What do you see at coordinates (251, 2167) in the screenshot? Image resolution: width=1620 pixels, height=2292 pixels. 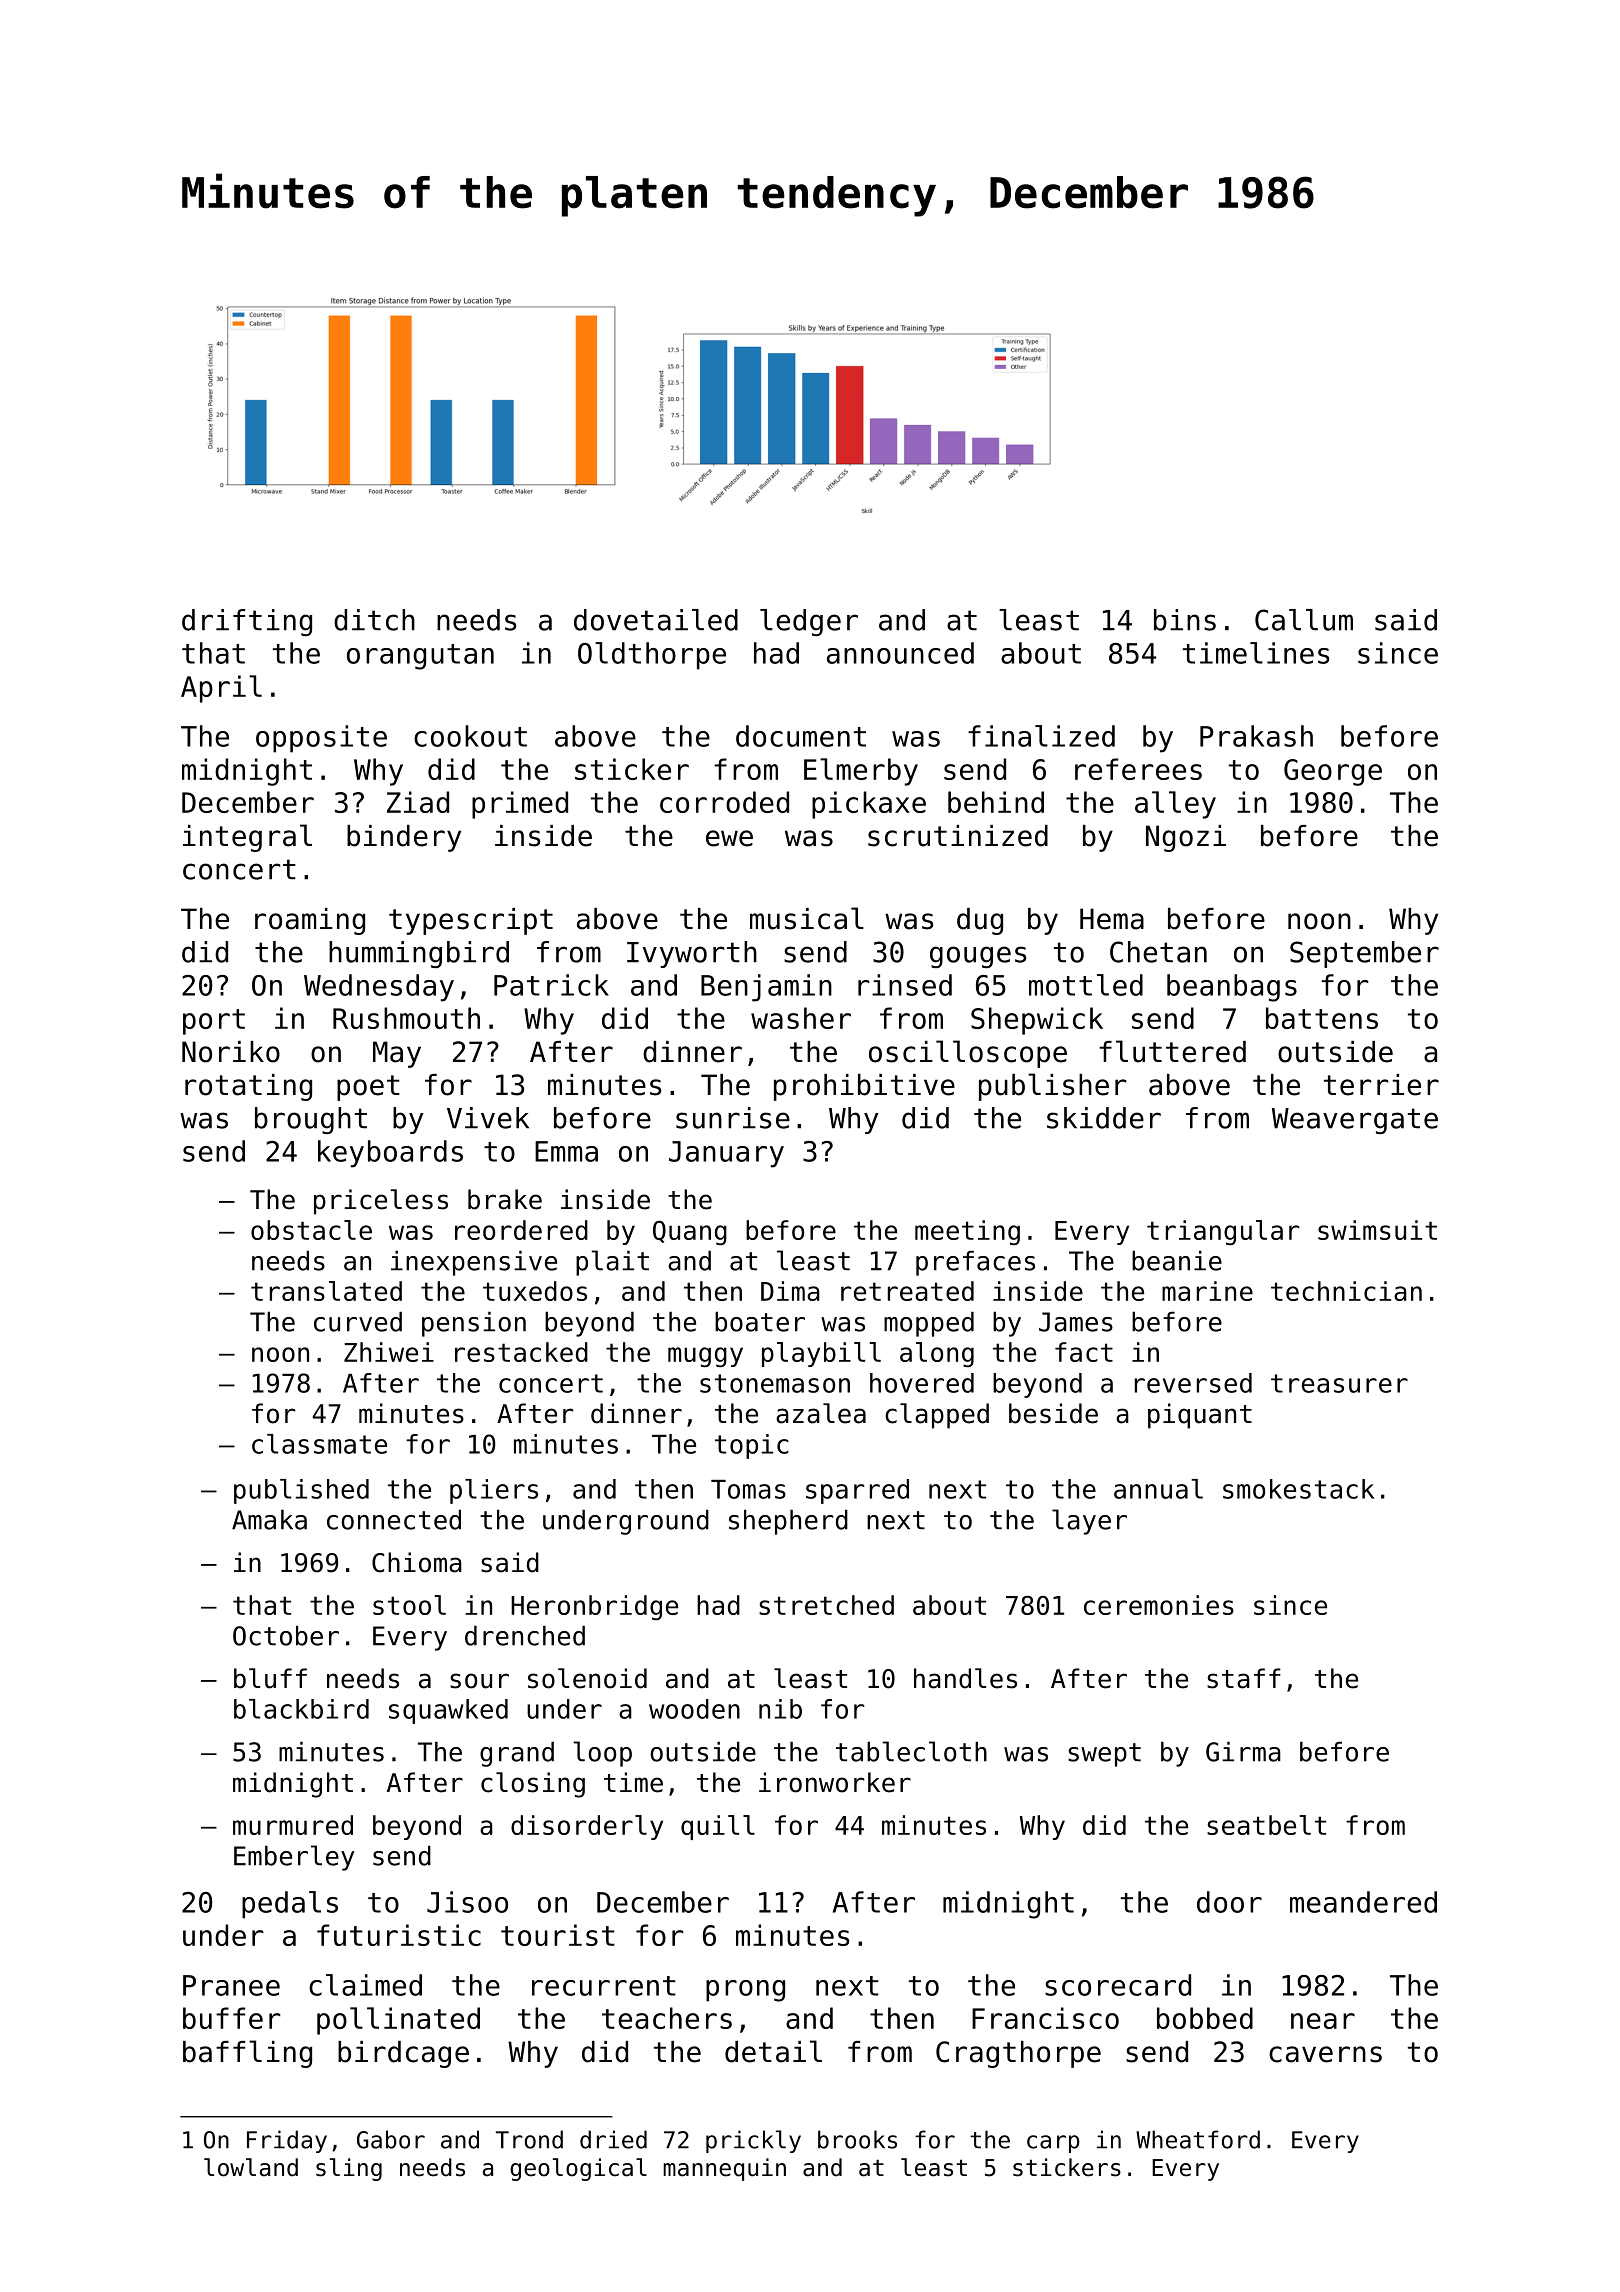 I see `lowland` at bounding box center [251, 2167].
